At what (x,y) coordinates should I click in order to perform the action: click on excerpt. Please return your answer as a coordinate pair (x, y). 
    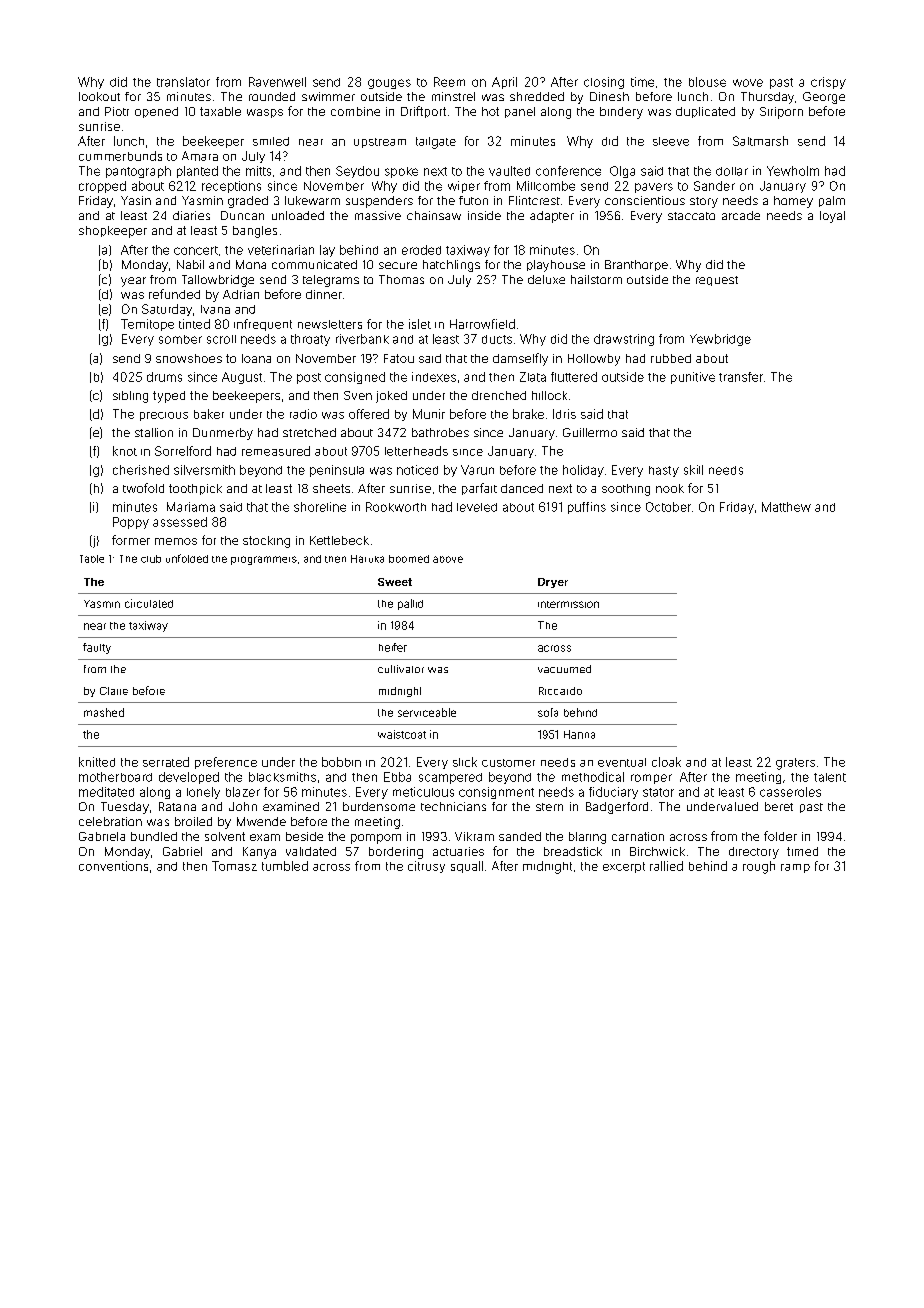
    Looking at the image, I should click on (624, 867).
